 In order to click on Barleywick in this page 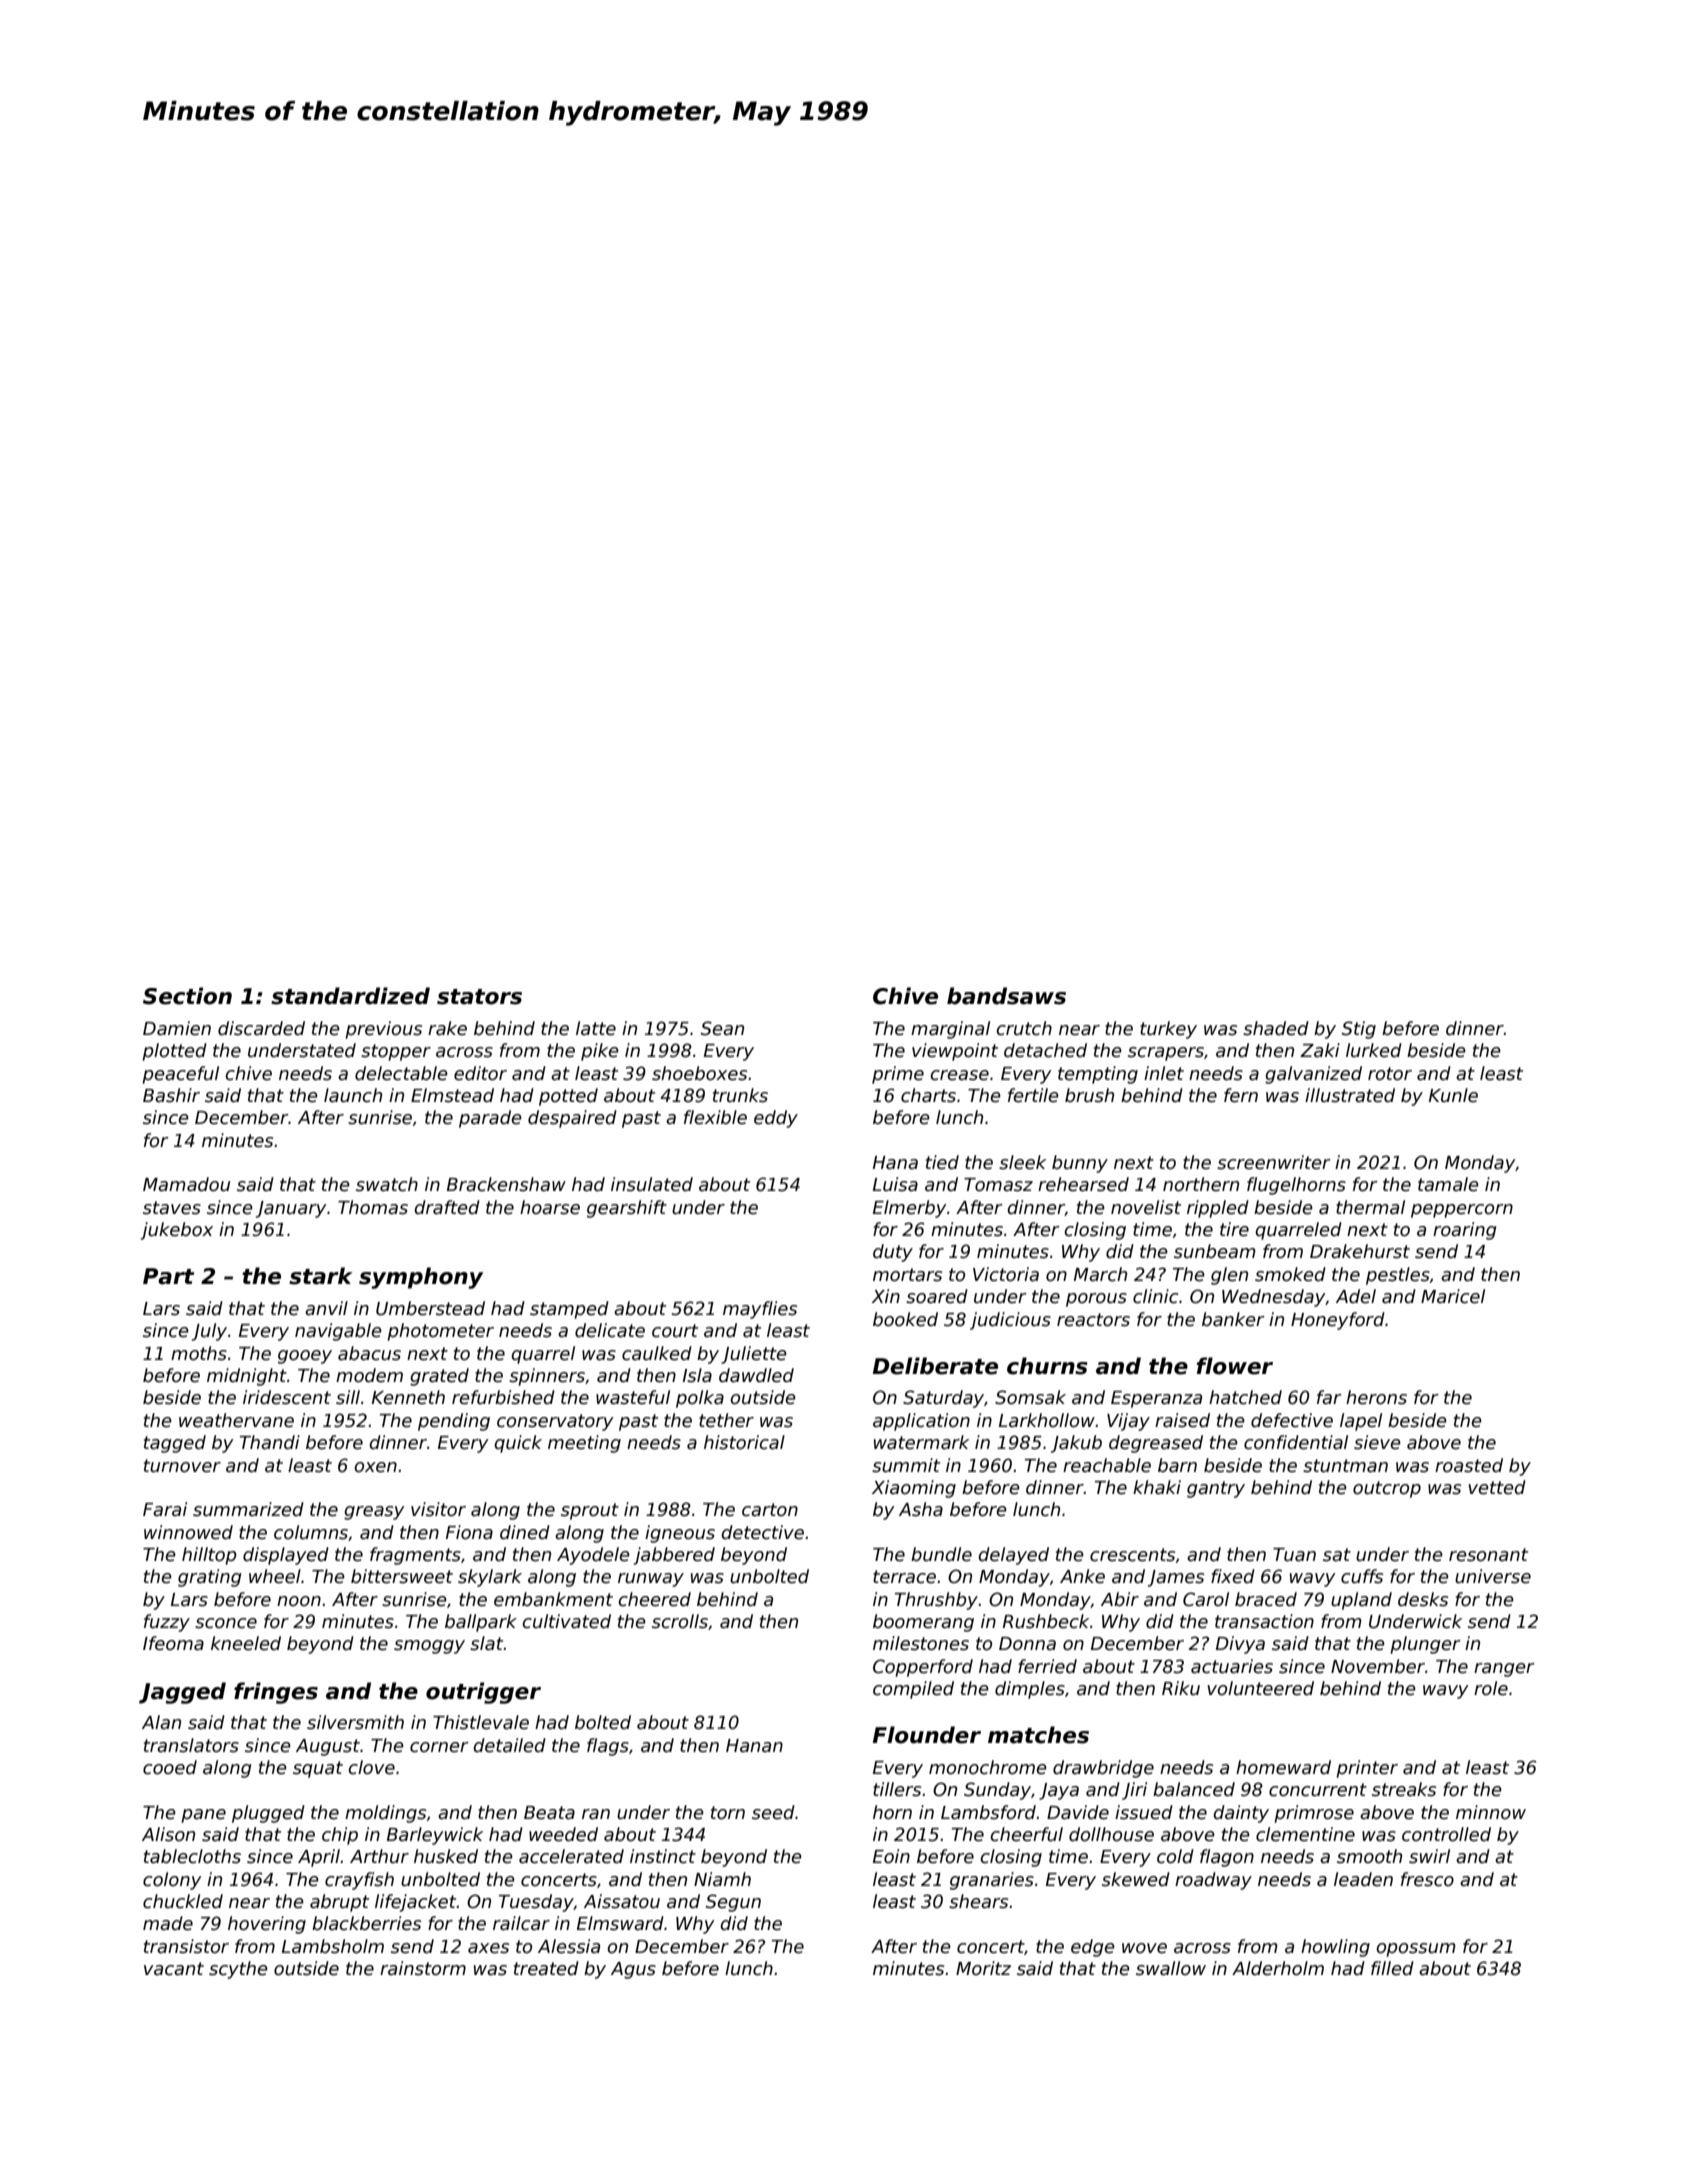, I will do `click(435, 1836)`.
